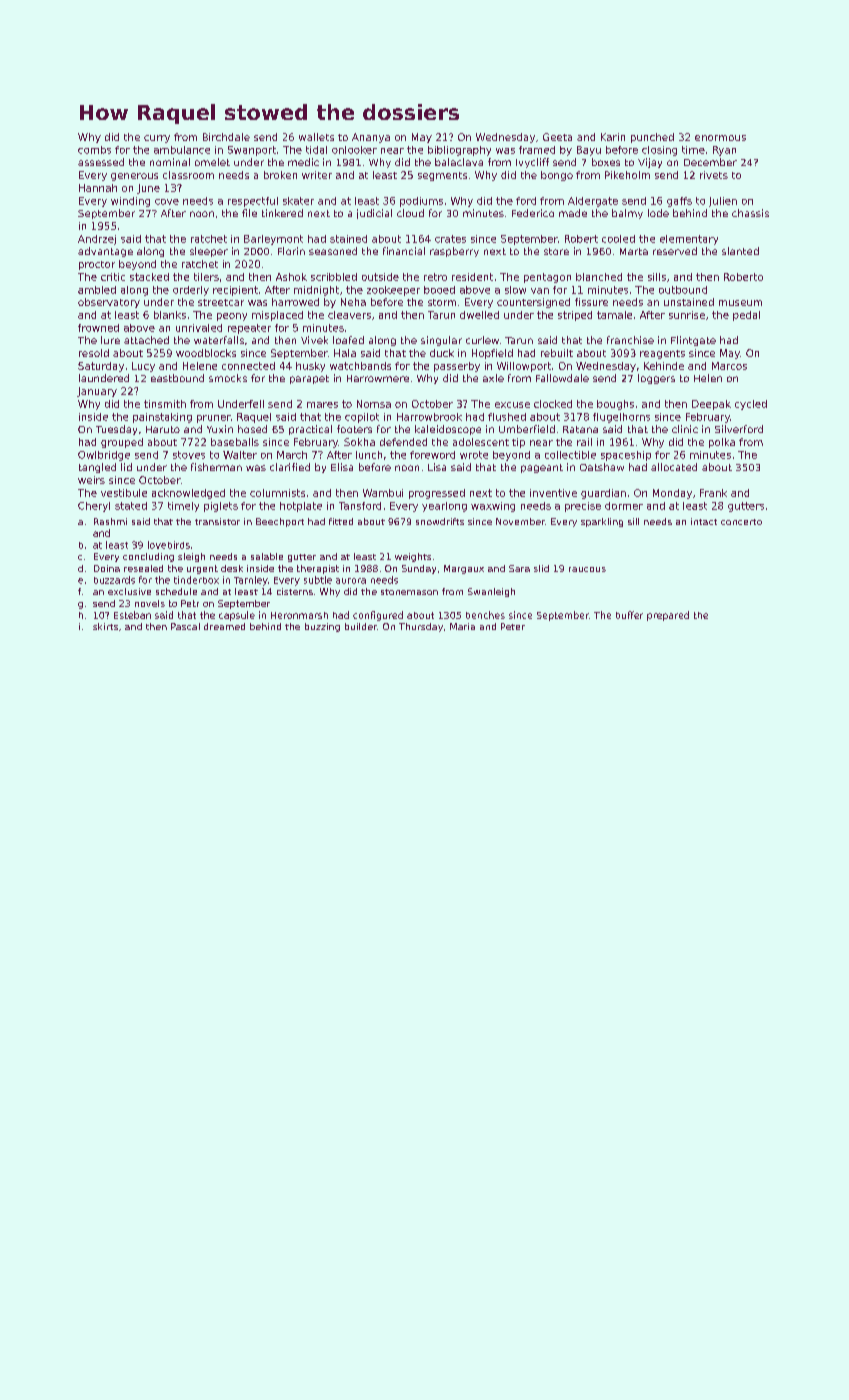 The image size is (849, 1400). What do you see at coordinates (132, 615) in the screenshot?
I see `Esteban` at bounding box center [132, 615].
